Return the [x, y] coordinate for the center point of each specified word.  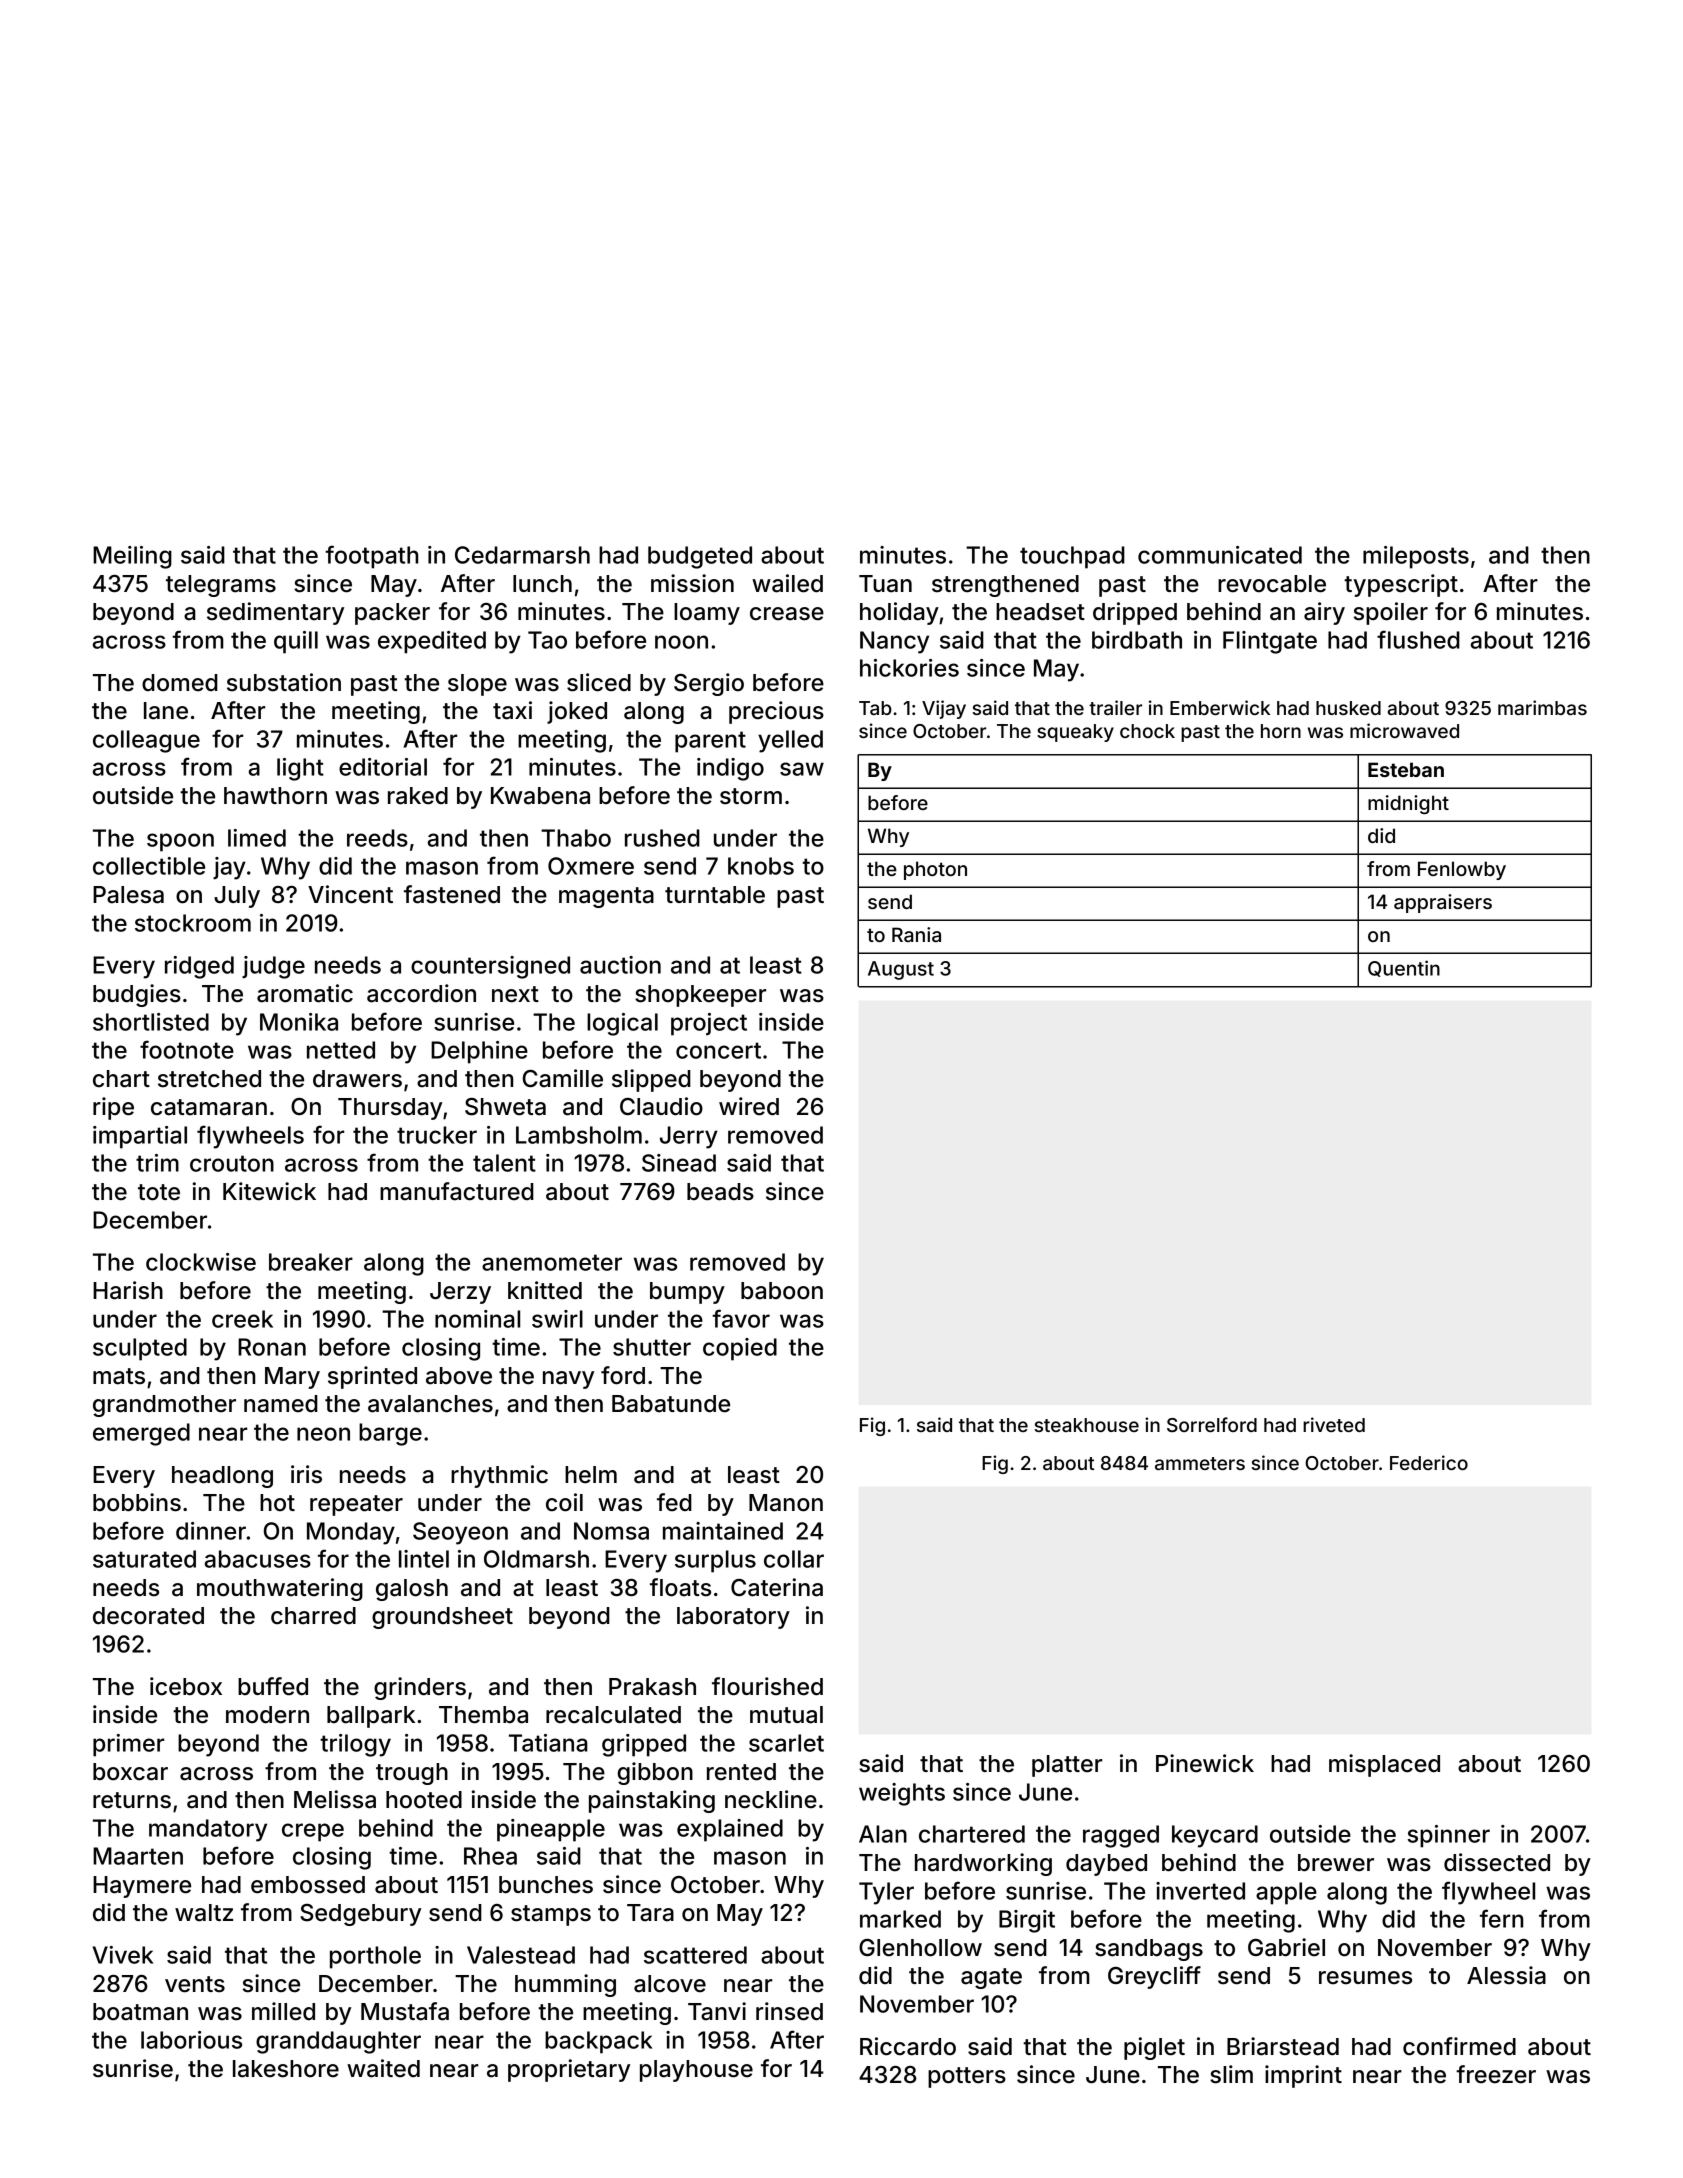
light [300, 769]
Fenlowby [1462, 870]
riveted [1334, 1424]
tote [159, 1192]
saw [802, 769]
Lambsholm [579, 1135]
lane [166, 711]
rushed [662, 838]
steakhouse [1086, 1425]
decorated [148, 1616]
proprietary [569, 2070]
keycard [1215, 1836]
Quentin [1404, 968]
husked [1348, 708]
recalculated [613, 1715]
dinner [211, 1531]
